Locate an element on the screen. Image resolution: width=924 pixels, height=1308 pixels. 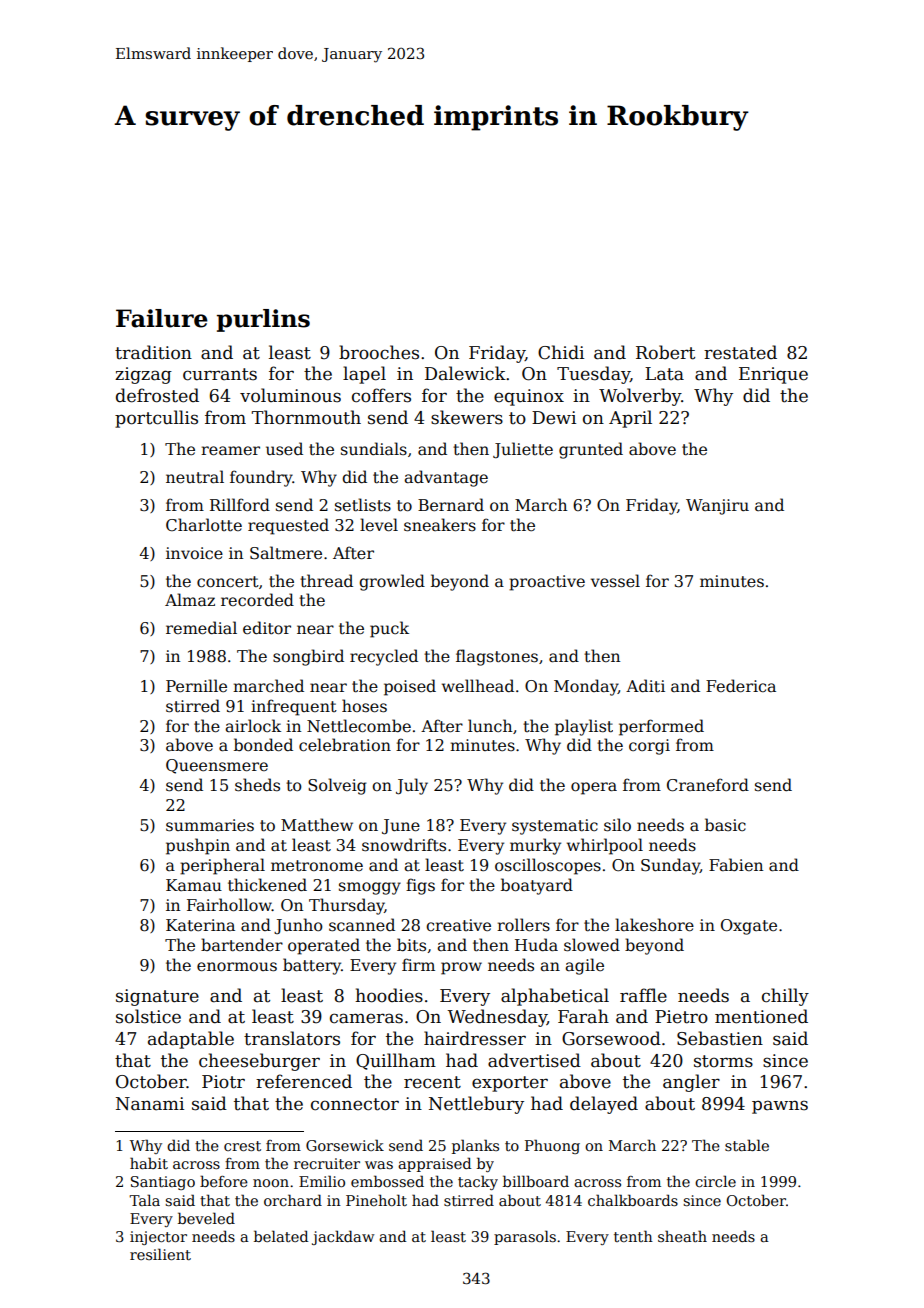
corgi is located at coordinates (649, 747).
